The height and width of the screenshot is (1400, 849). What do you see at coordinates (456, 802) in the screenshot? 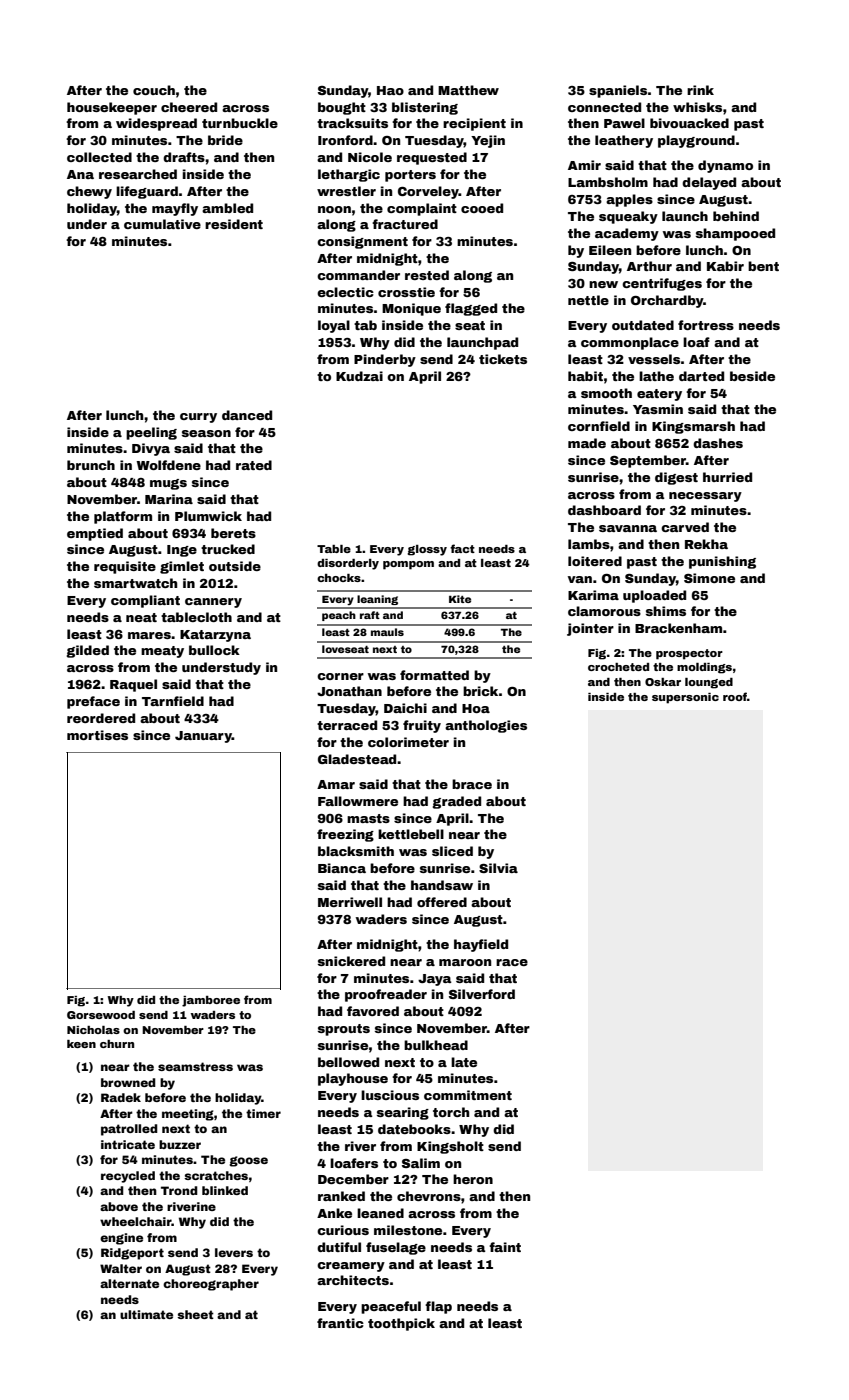
I see `graded` at bounding box center [456, 802].
